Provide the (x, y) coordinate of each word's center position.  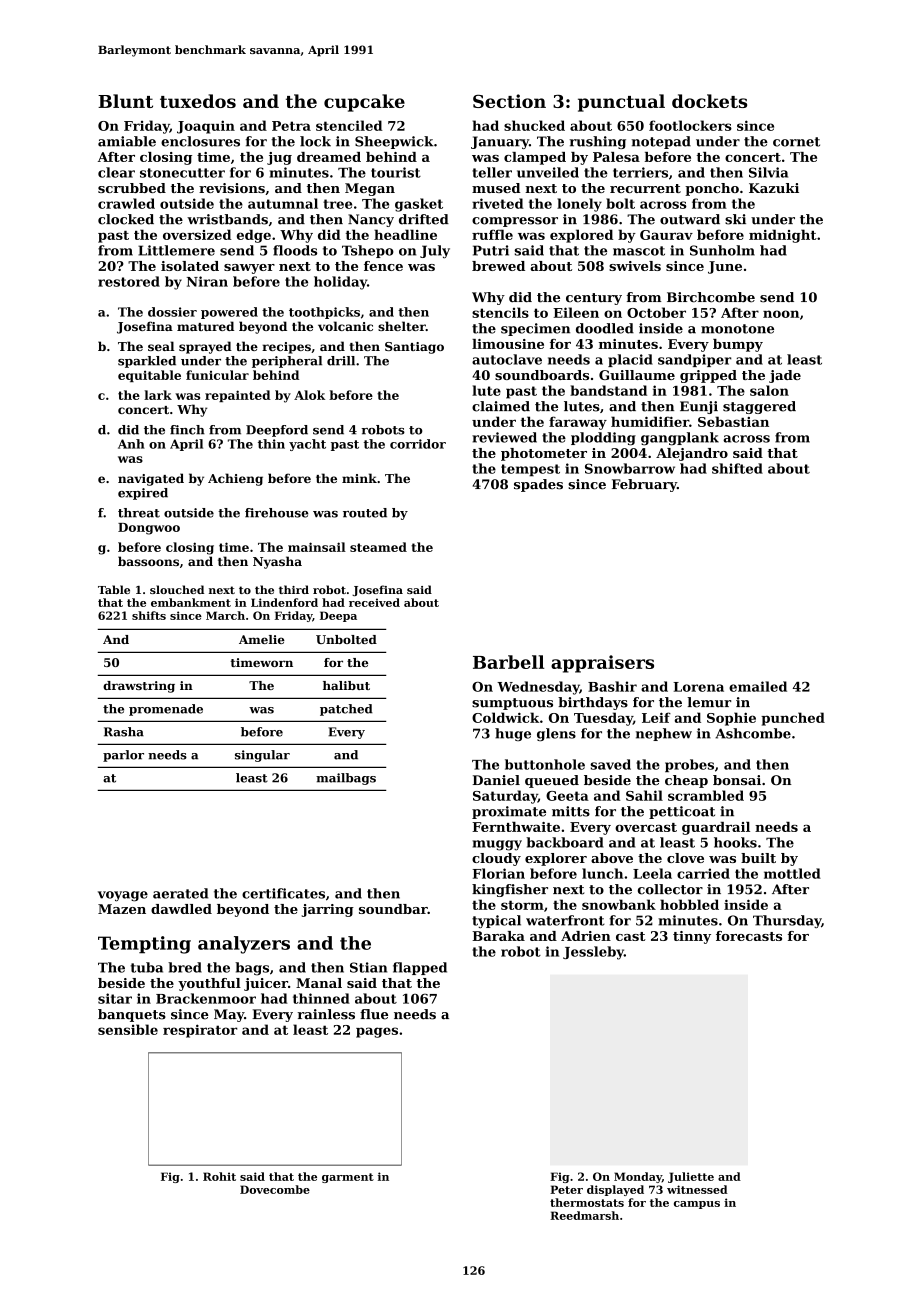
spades (538, 485)
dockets (709, 101)
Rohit (219, 1176)
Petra (291, 126)
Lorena (698, 687)
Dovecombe (275, 1189)
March (225, 615)
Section (509, 101)
